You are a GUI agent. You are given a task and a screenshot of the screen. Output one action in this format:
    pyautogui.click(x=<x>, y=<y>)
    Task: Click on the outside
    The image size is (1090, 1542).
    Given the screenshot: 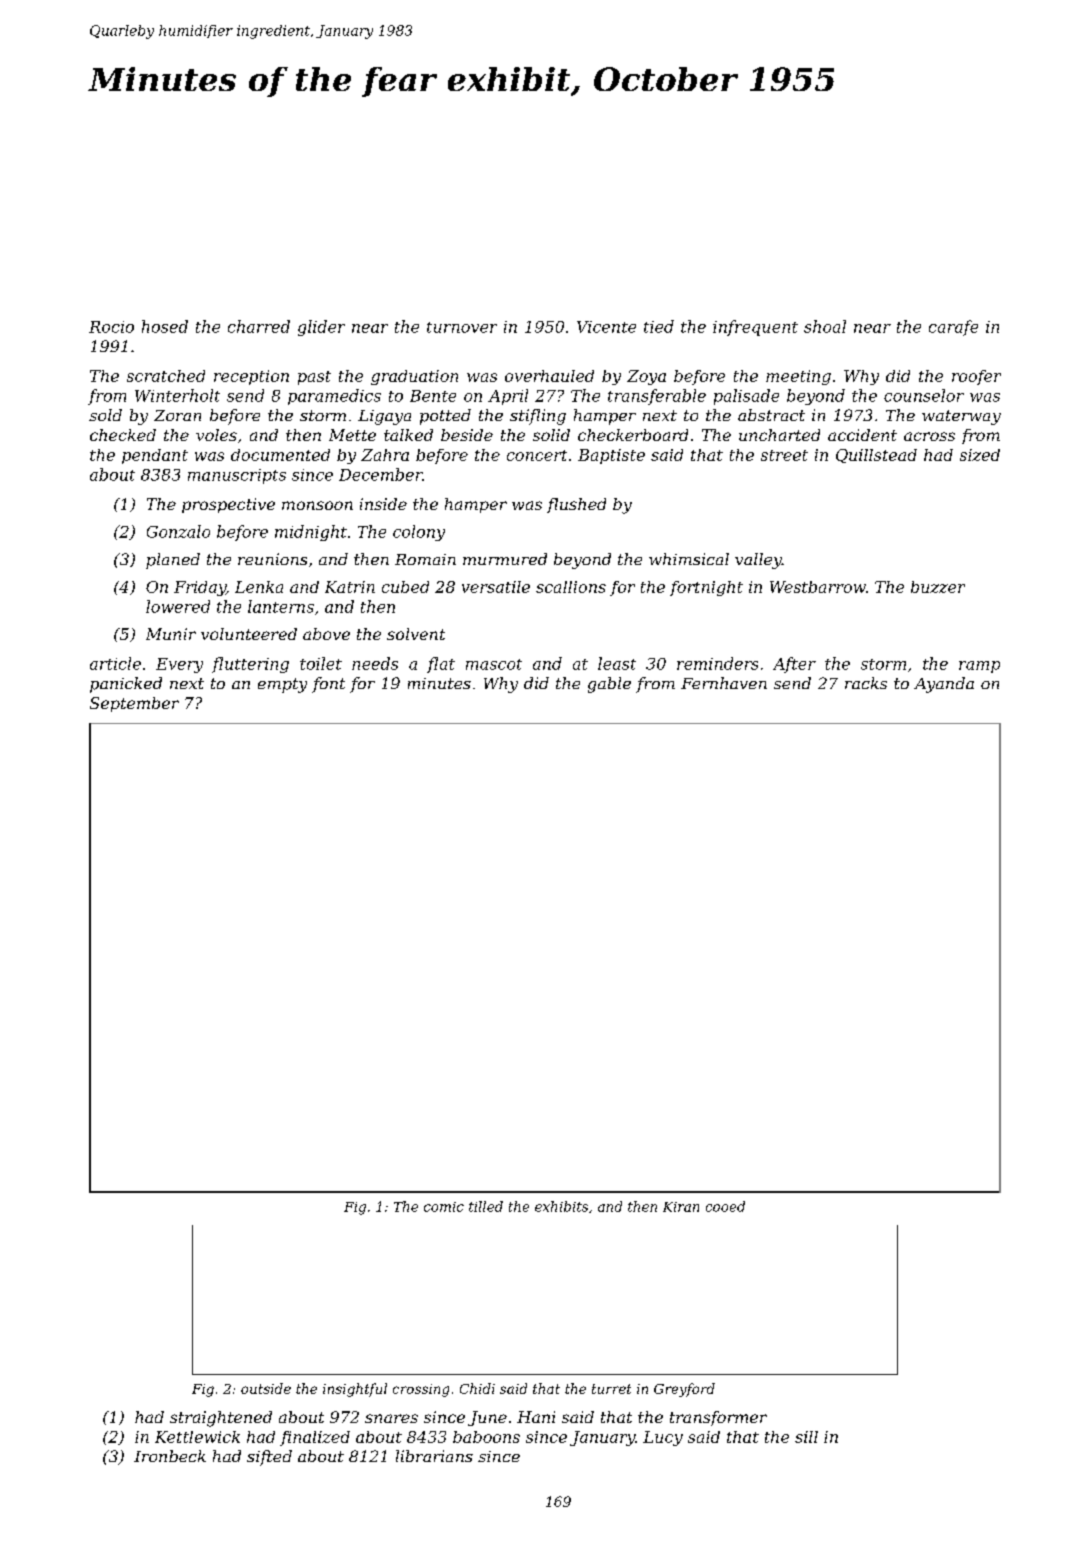 What is the action you would take?
    pyautogui.click(x=266, y=1388)
